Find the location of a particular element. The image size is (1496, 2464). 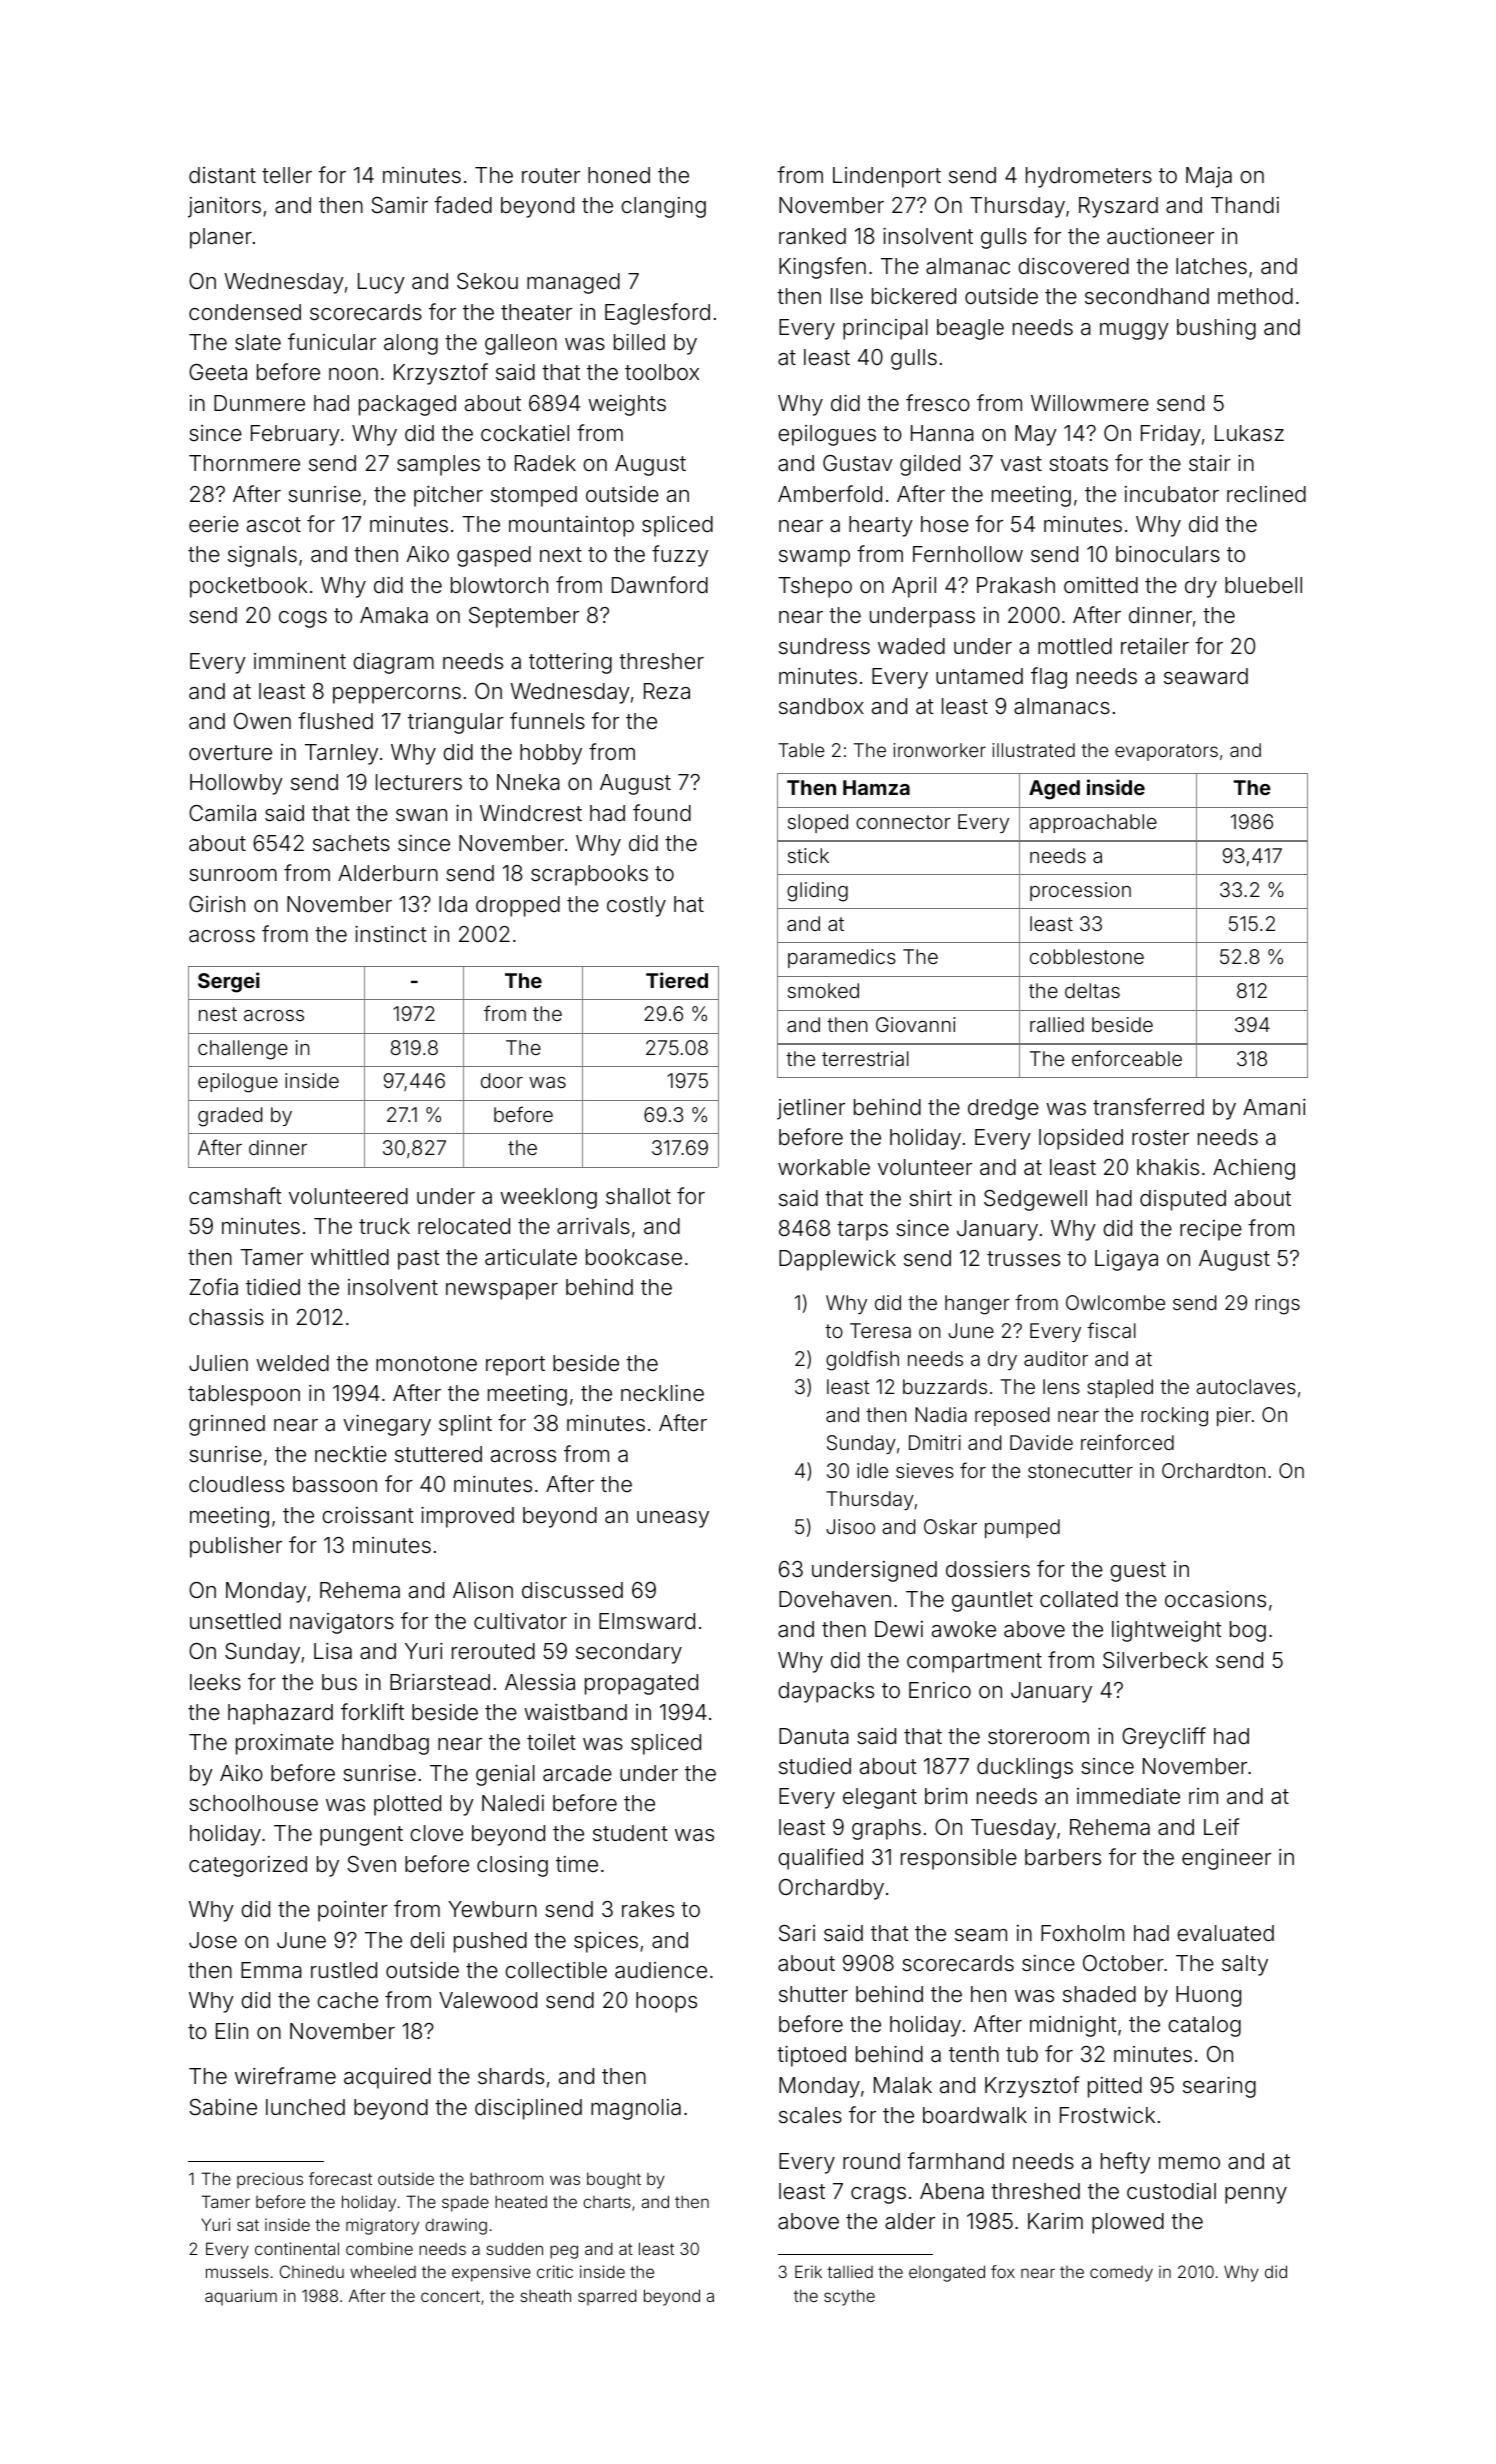

awoke is located at coordinates (964, 1629).
